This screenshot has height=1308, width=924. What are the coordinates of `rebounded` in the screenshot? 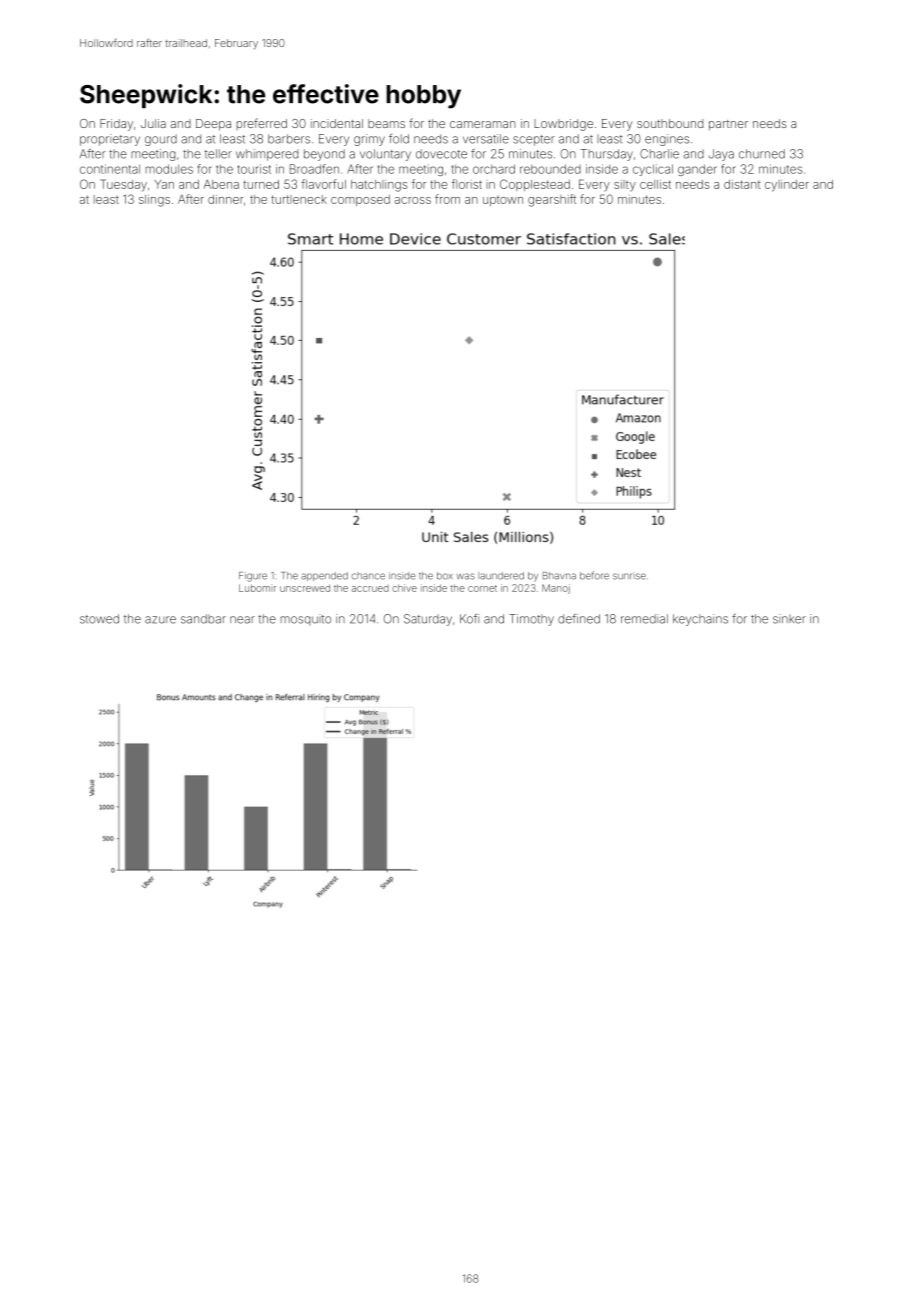 It's located at (550, 169).
